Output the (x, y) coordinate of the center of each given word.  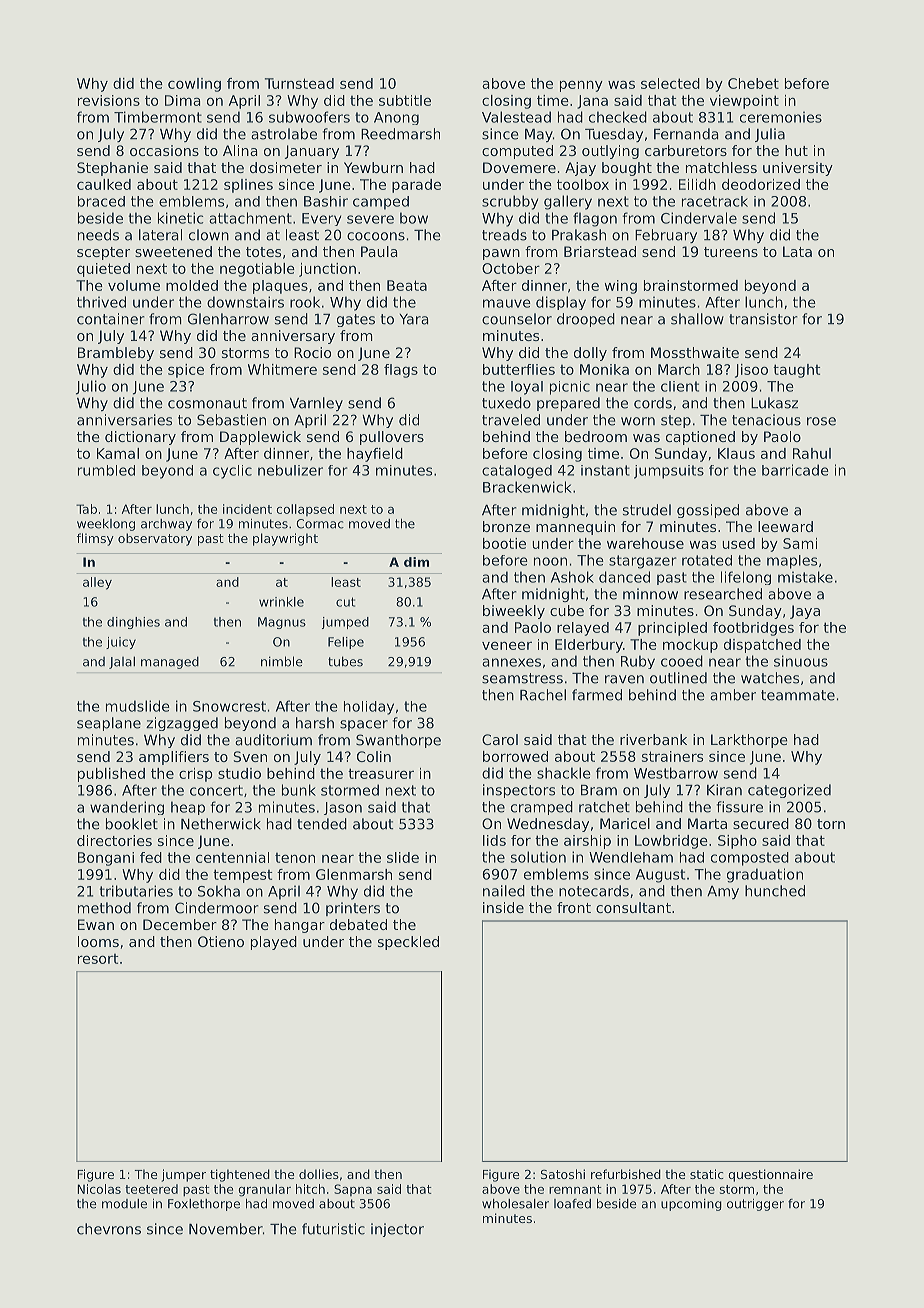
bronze (506, 526)
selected (670, 83)
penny (581, 86)
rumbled (106, 470)
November (226, 1229)
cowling (194, 85)
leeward (785, 526)
